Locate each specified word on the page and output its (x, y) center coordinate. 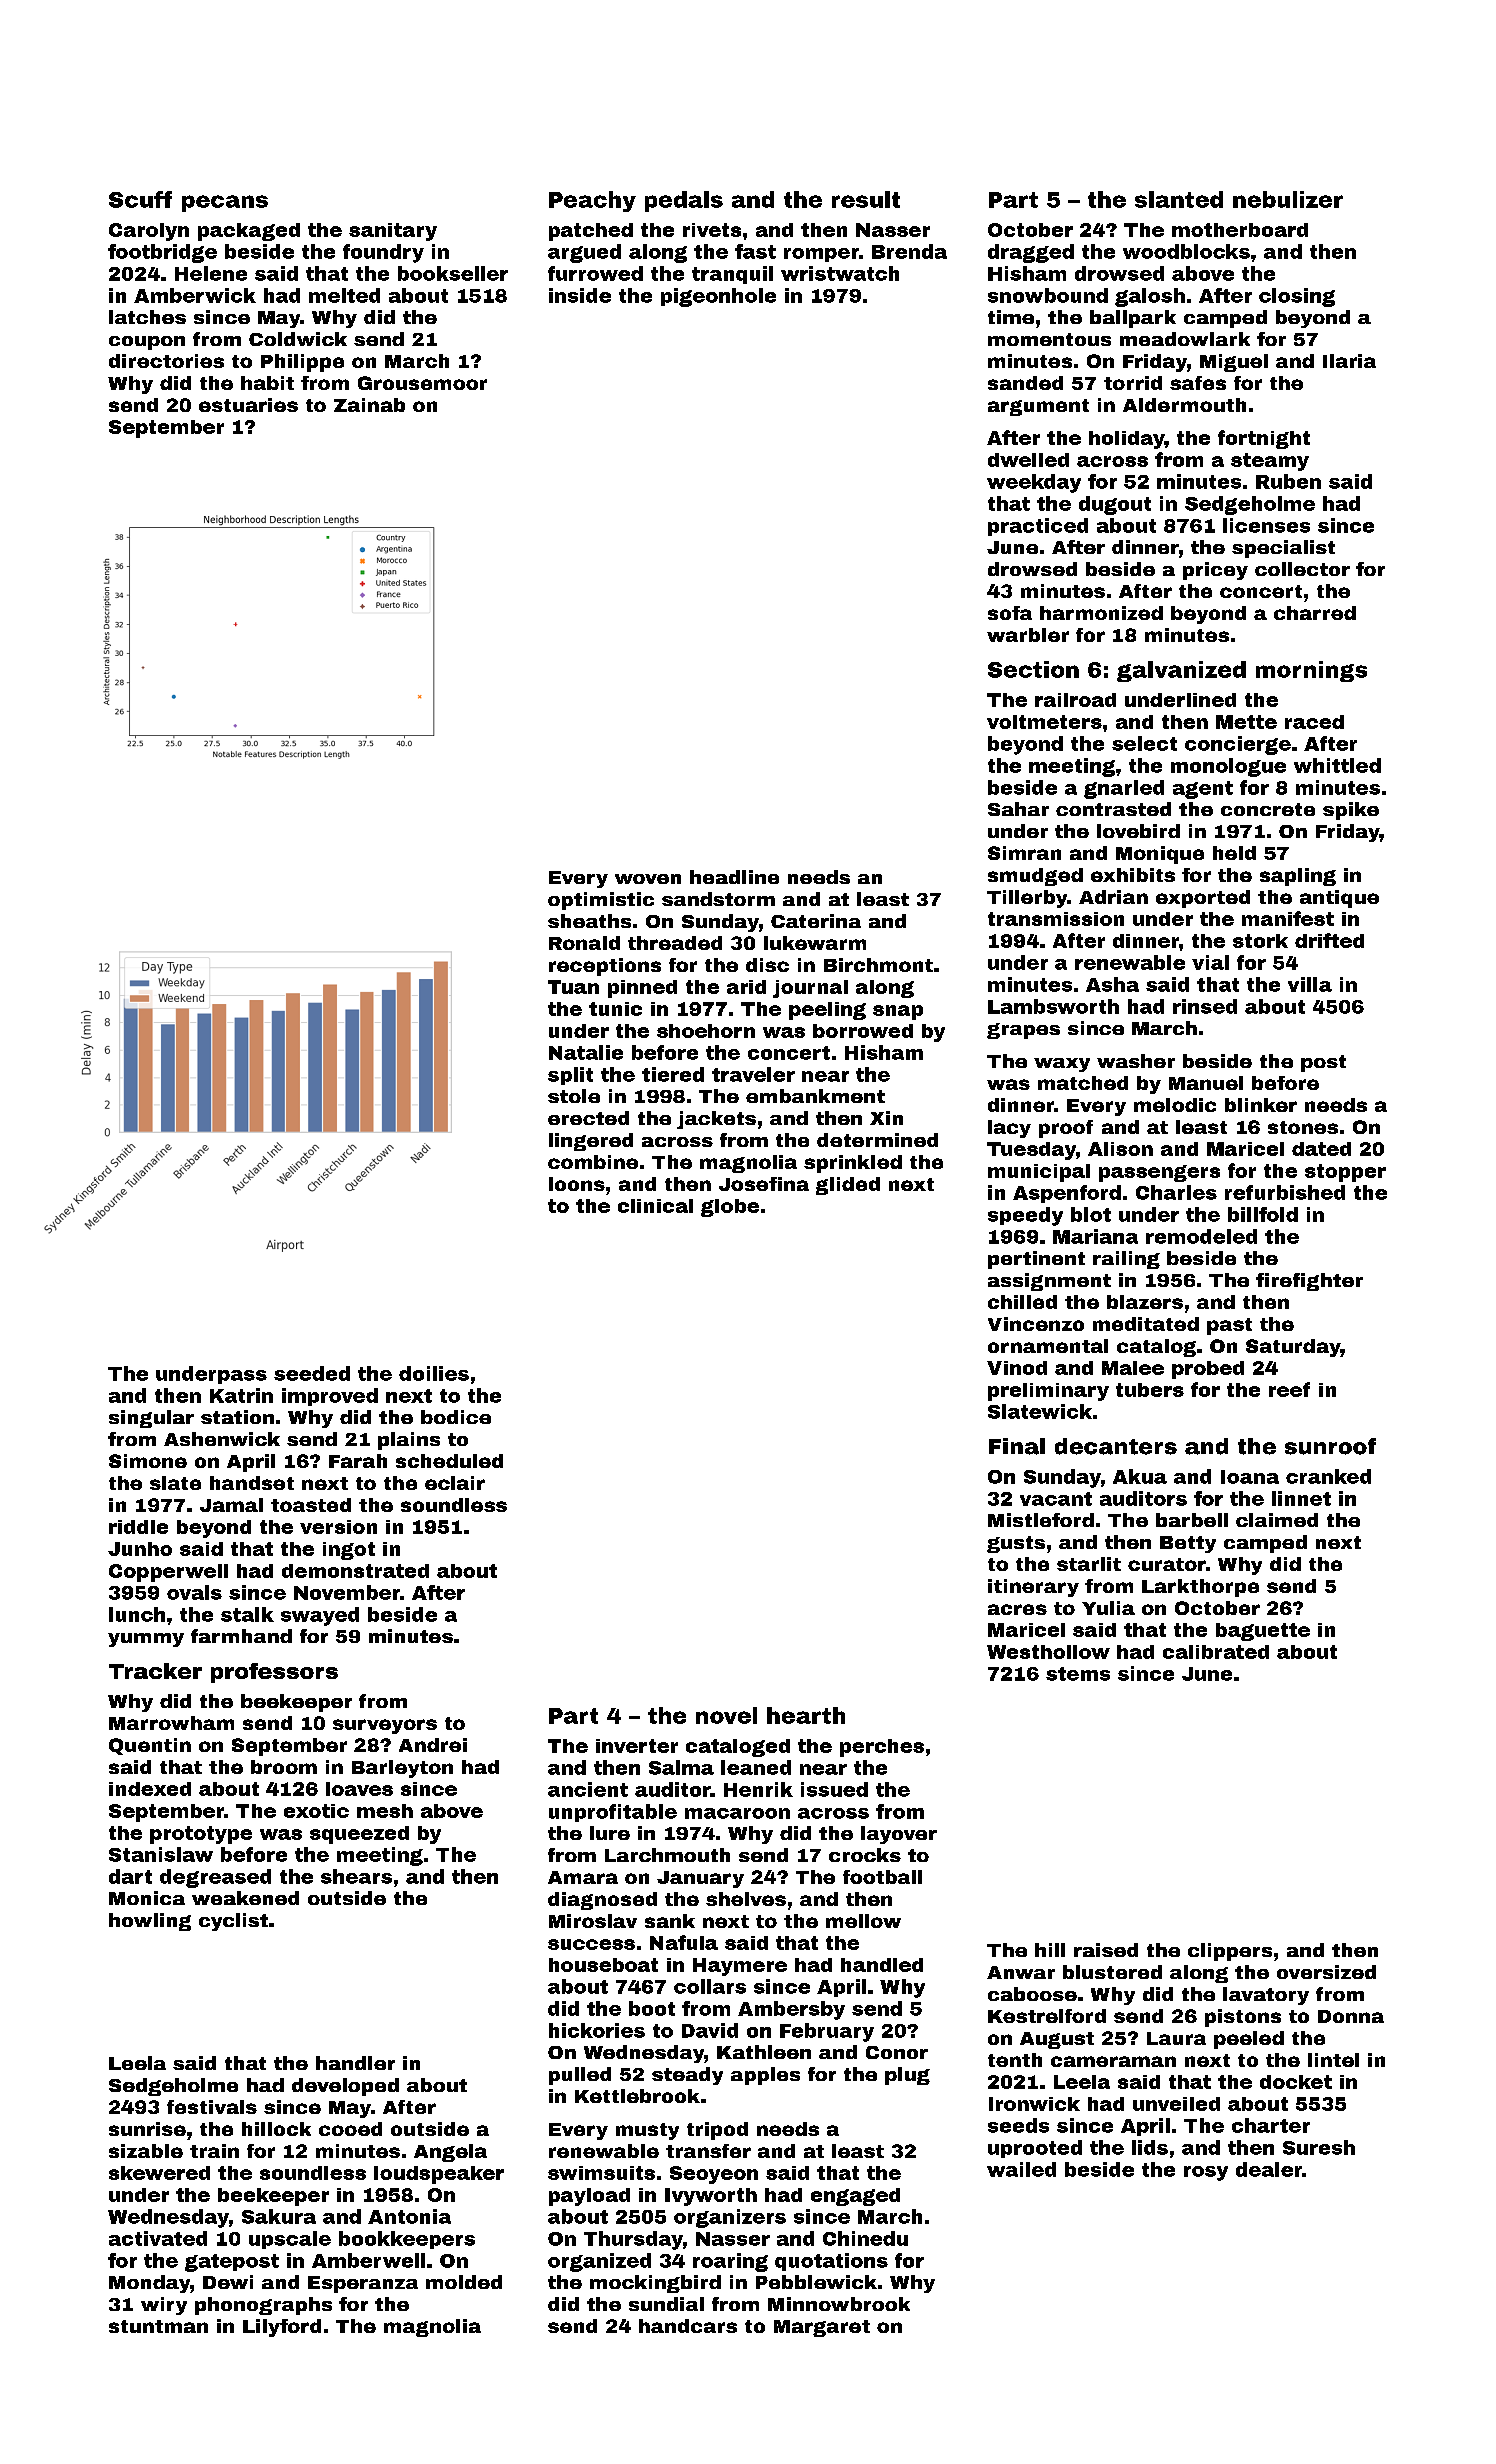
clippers (1230, 1952)
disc (767, 965)
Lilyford (282, 2328)
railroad (1075, 700)
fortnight (1264, 439)
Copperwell (168, 1573)
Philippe (302, 363)
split (570, 1076)
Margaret (822, 2328)
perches (882, 1748)
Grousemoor (422, 383)
